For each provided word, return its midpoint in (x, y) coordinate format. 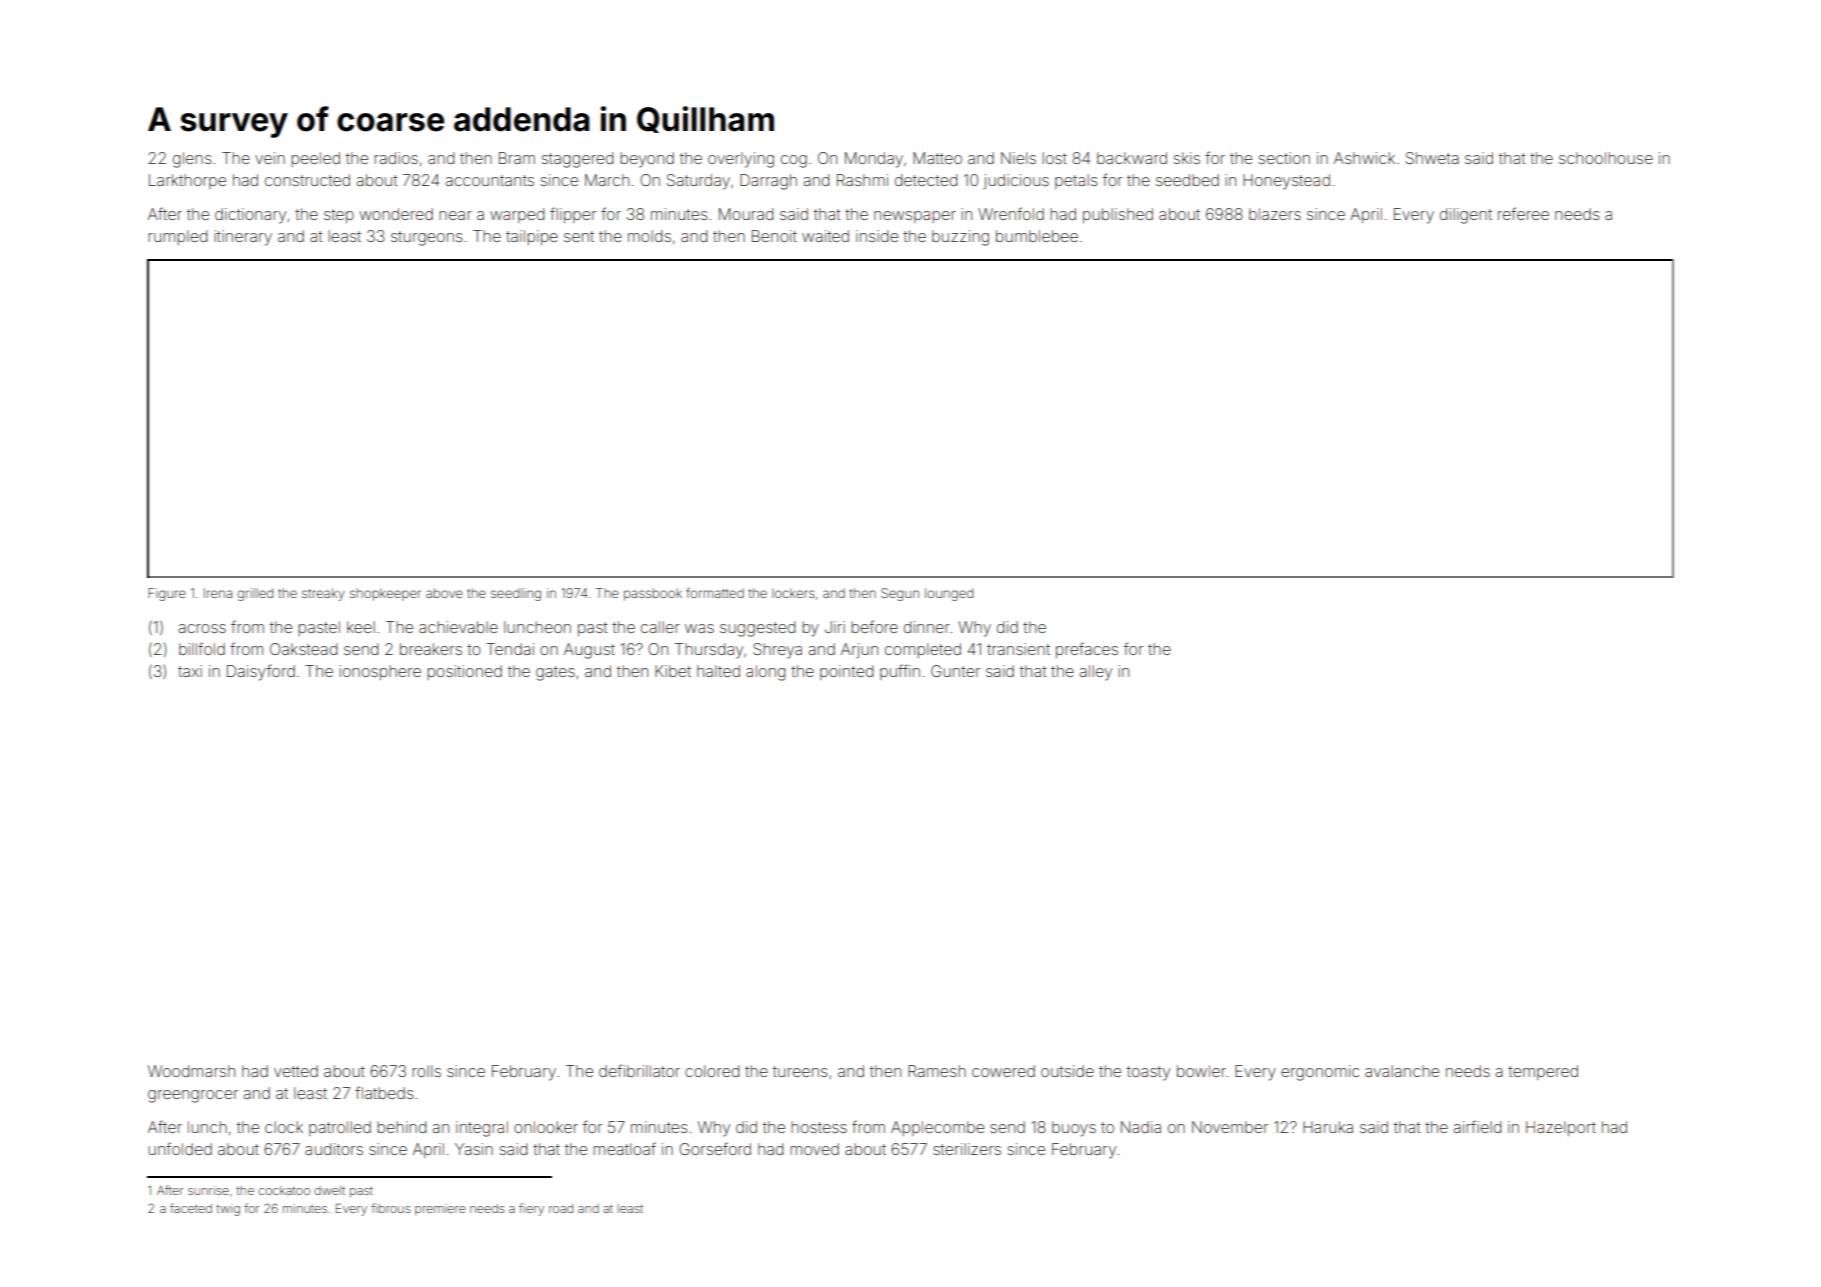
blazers (1275, 214)
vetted (296, 1071)
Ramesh (937, 1071)
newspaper (915, 217)
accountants (490, 180)
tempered (1543, 1072)
